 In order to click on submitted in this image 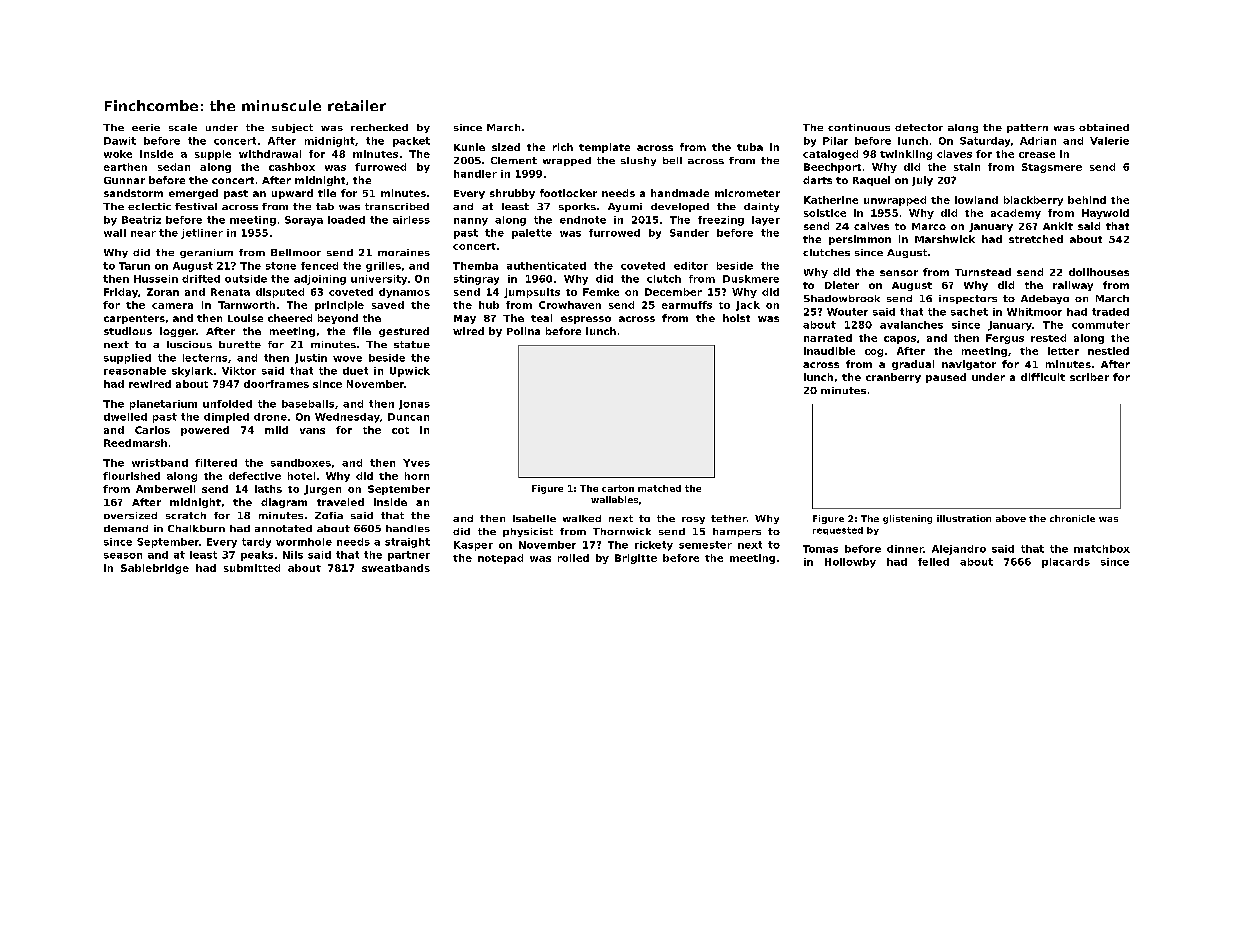, I will do `click(252, 568)`.
